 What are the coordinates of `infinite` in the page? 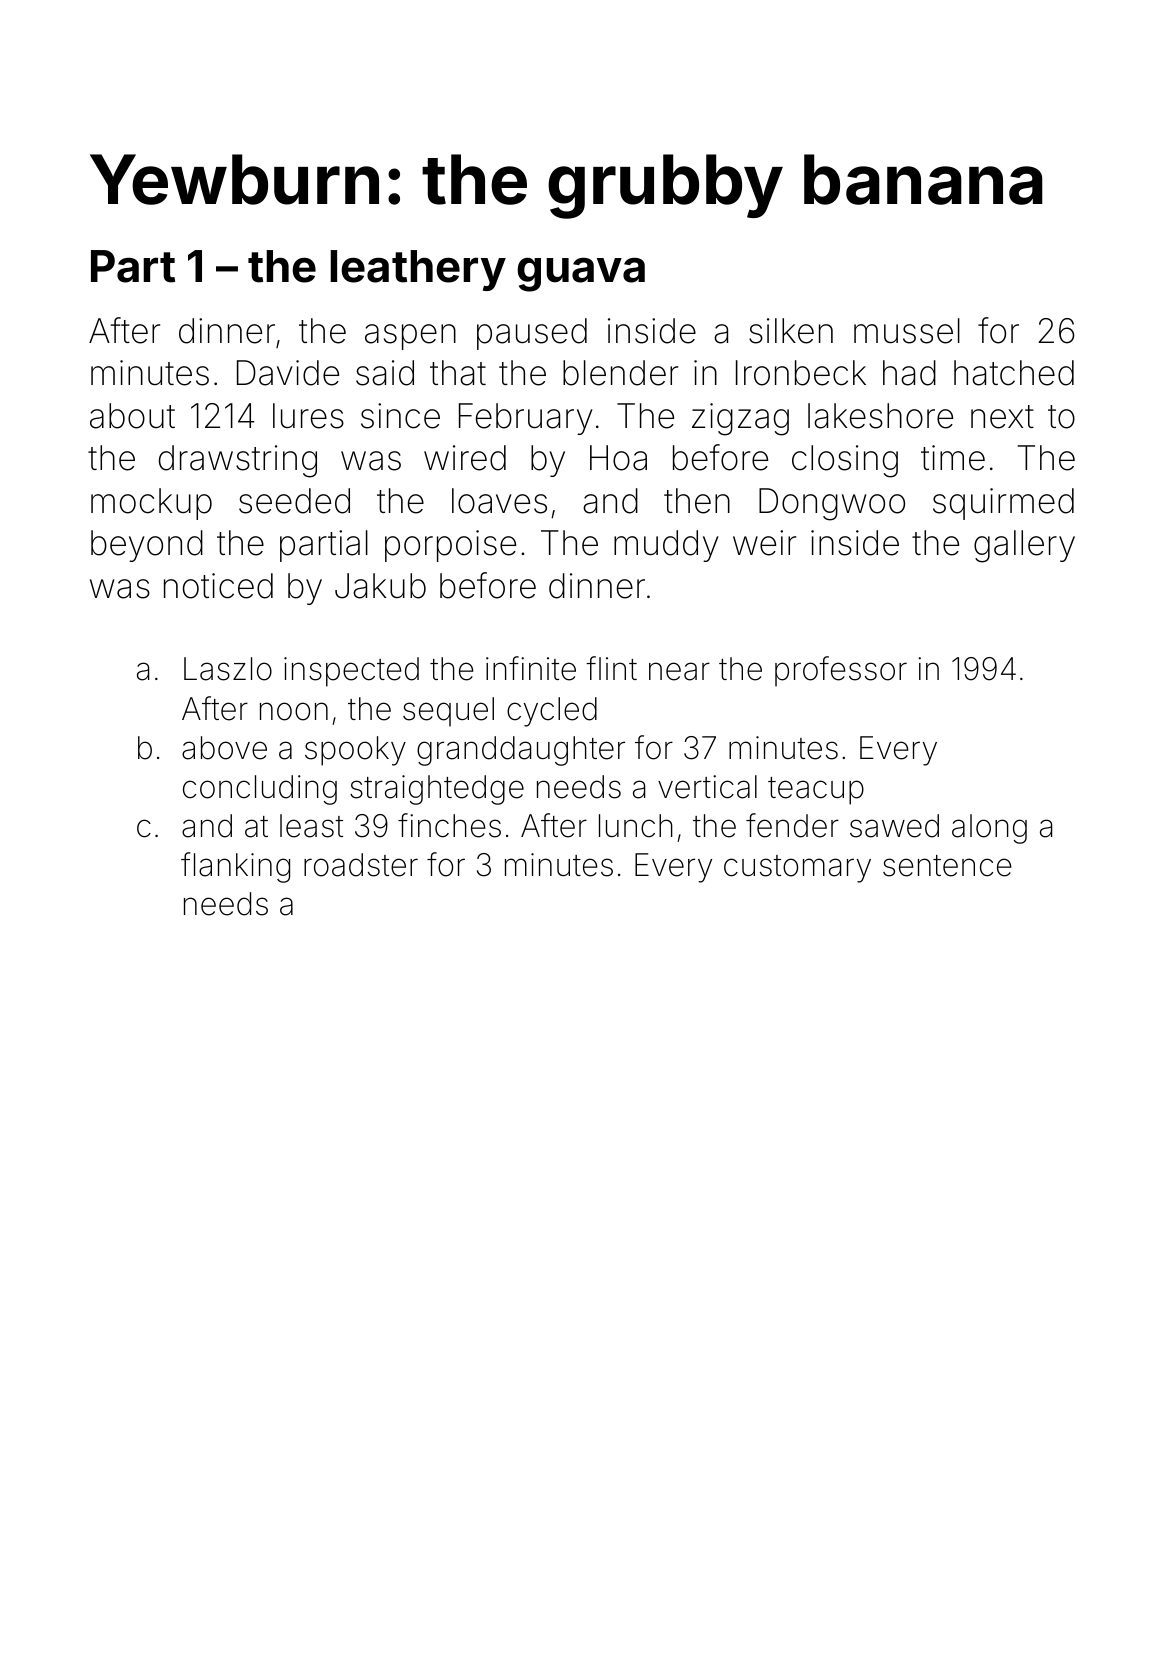 It's located at (531, 668).
